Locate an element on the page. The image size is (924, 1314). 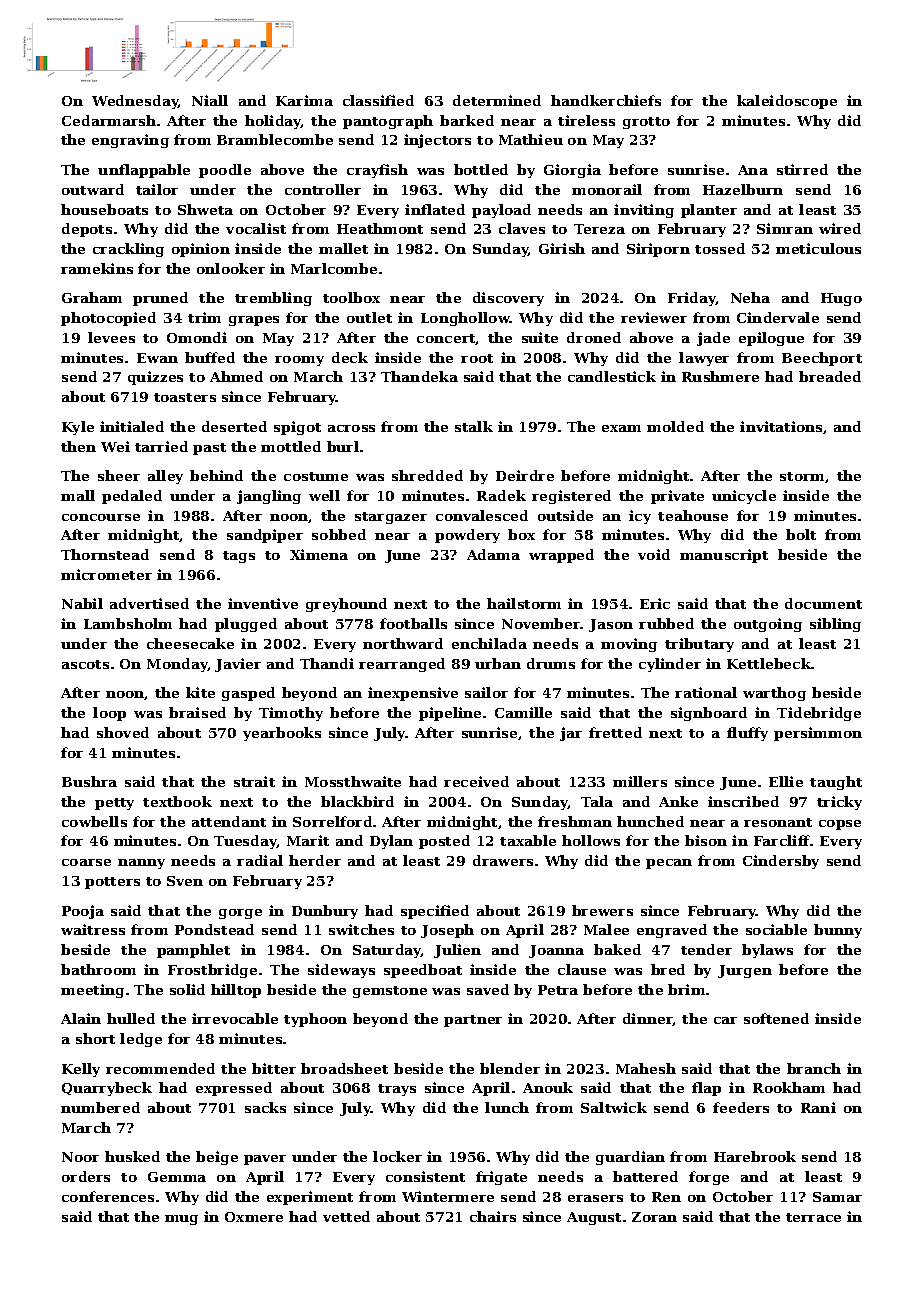
Nabil is located at coordinates (82, 603).
